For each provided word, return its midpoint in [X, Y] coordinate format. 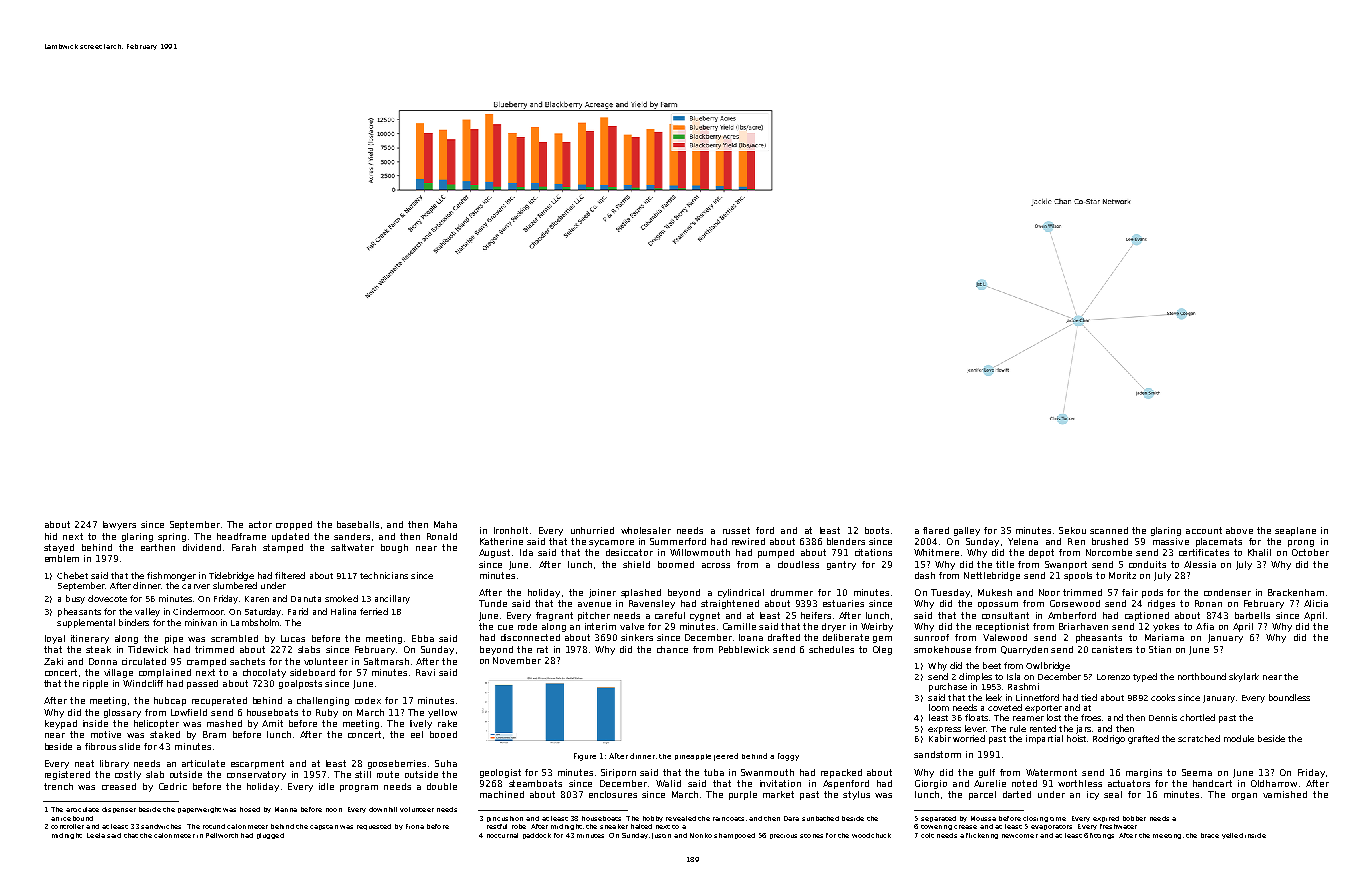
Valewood [1005, 637]
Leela [96, 835]
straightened [730, 604]
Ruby [327, 713]
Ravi [425, 672]
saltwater [352, 547]
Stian [1160, 649]
